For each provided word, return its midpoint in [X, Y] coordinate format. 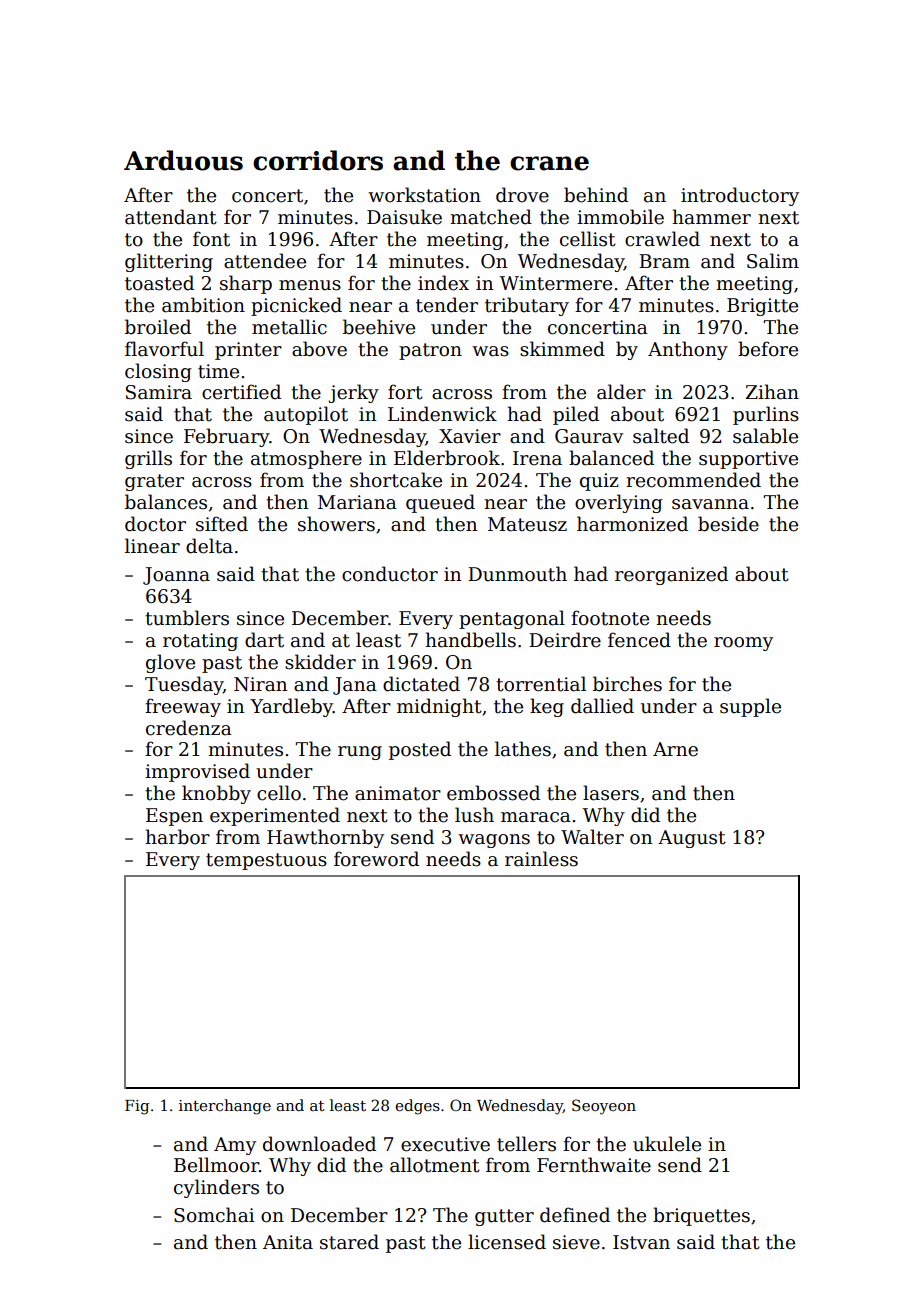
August [692, 839]
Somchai [214, 1215]
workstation [424, 195]
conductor [390, 574]
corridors [318, 160]
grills [148, 459]
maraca [536, 817]
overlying [619, 503]
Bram [664, 261]
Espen [174, 817]
